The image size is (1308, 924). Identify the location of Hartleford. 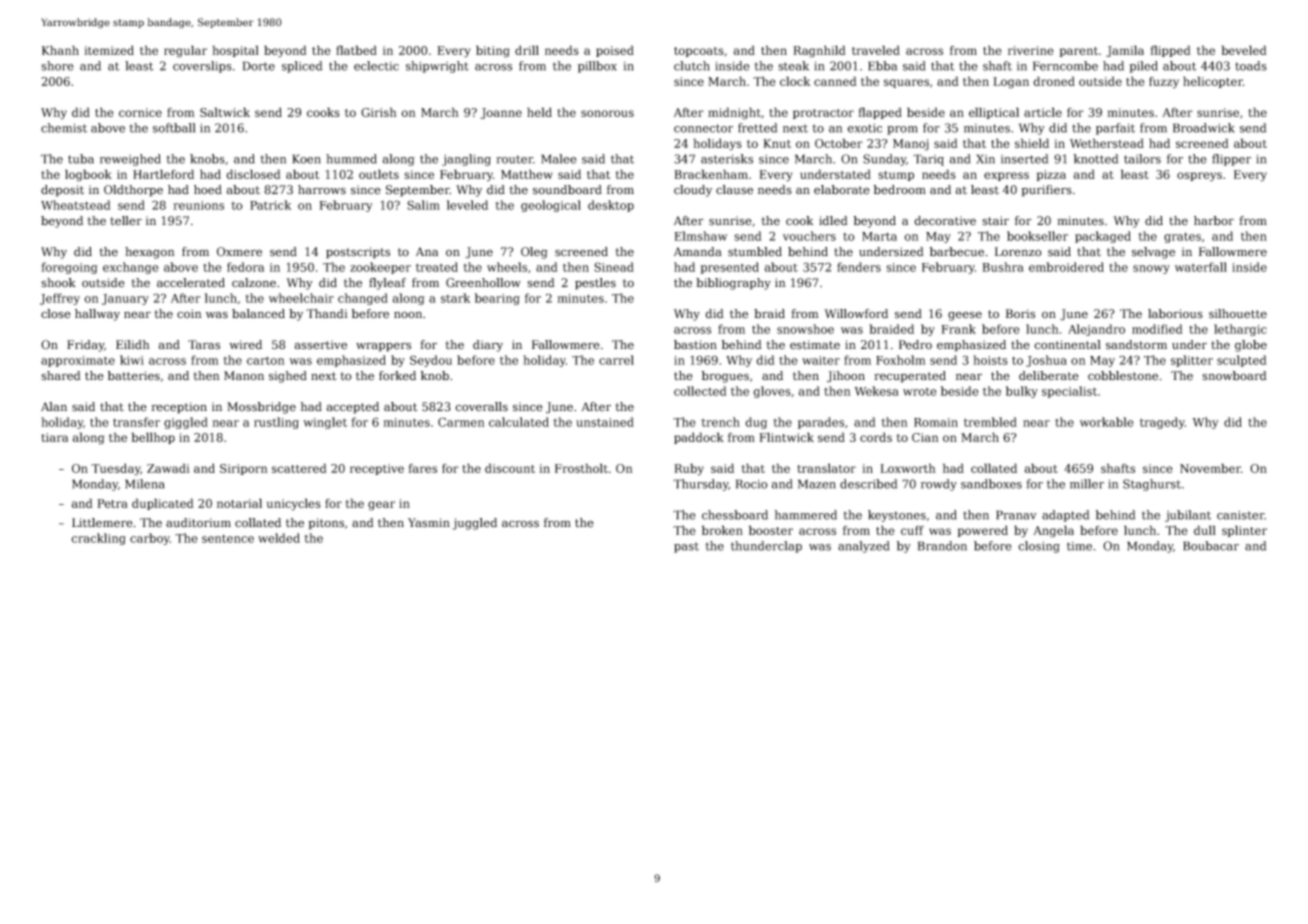
(163, 174).
